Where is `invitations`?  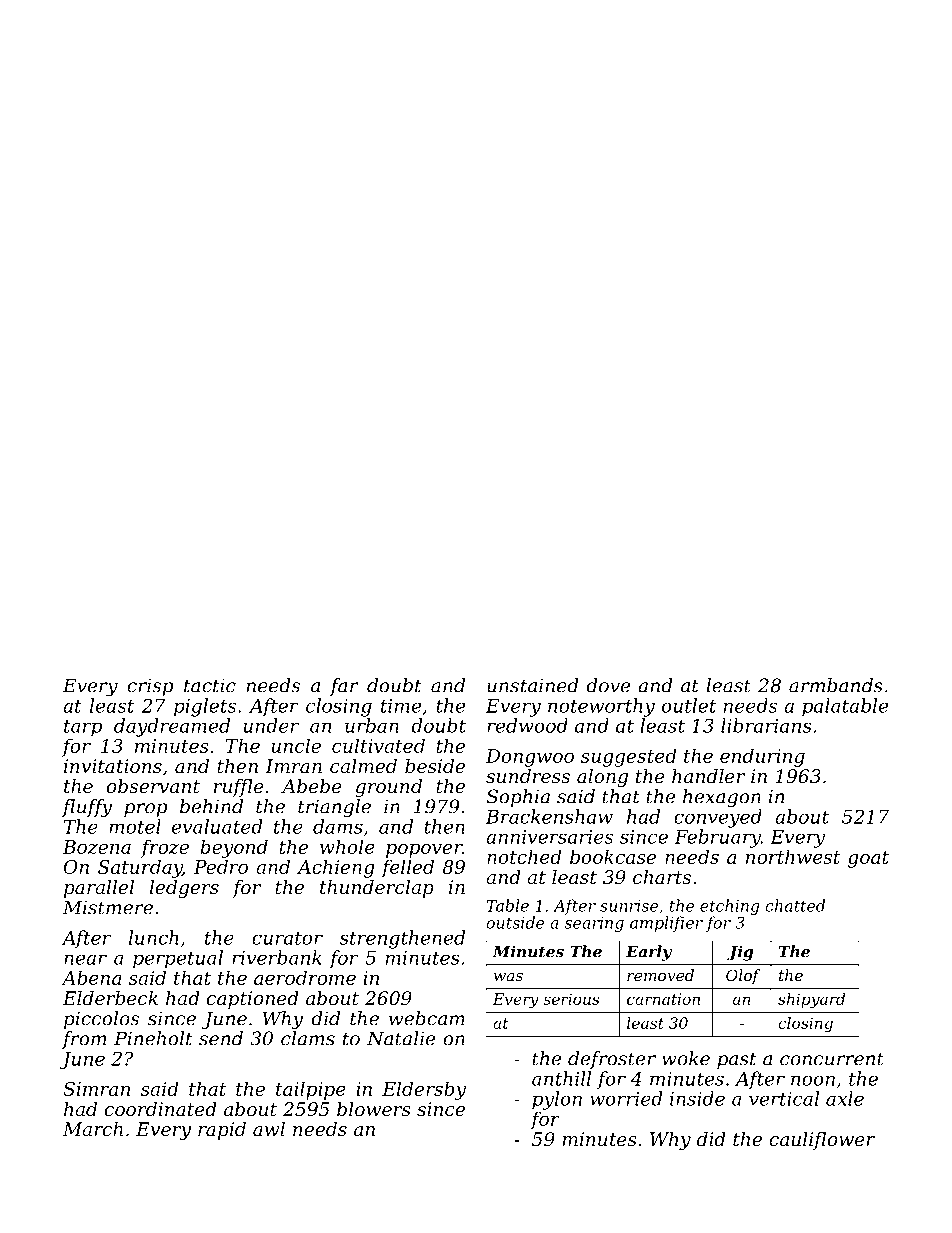
invitations is located at coordinates (113, 766).
